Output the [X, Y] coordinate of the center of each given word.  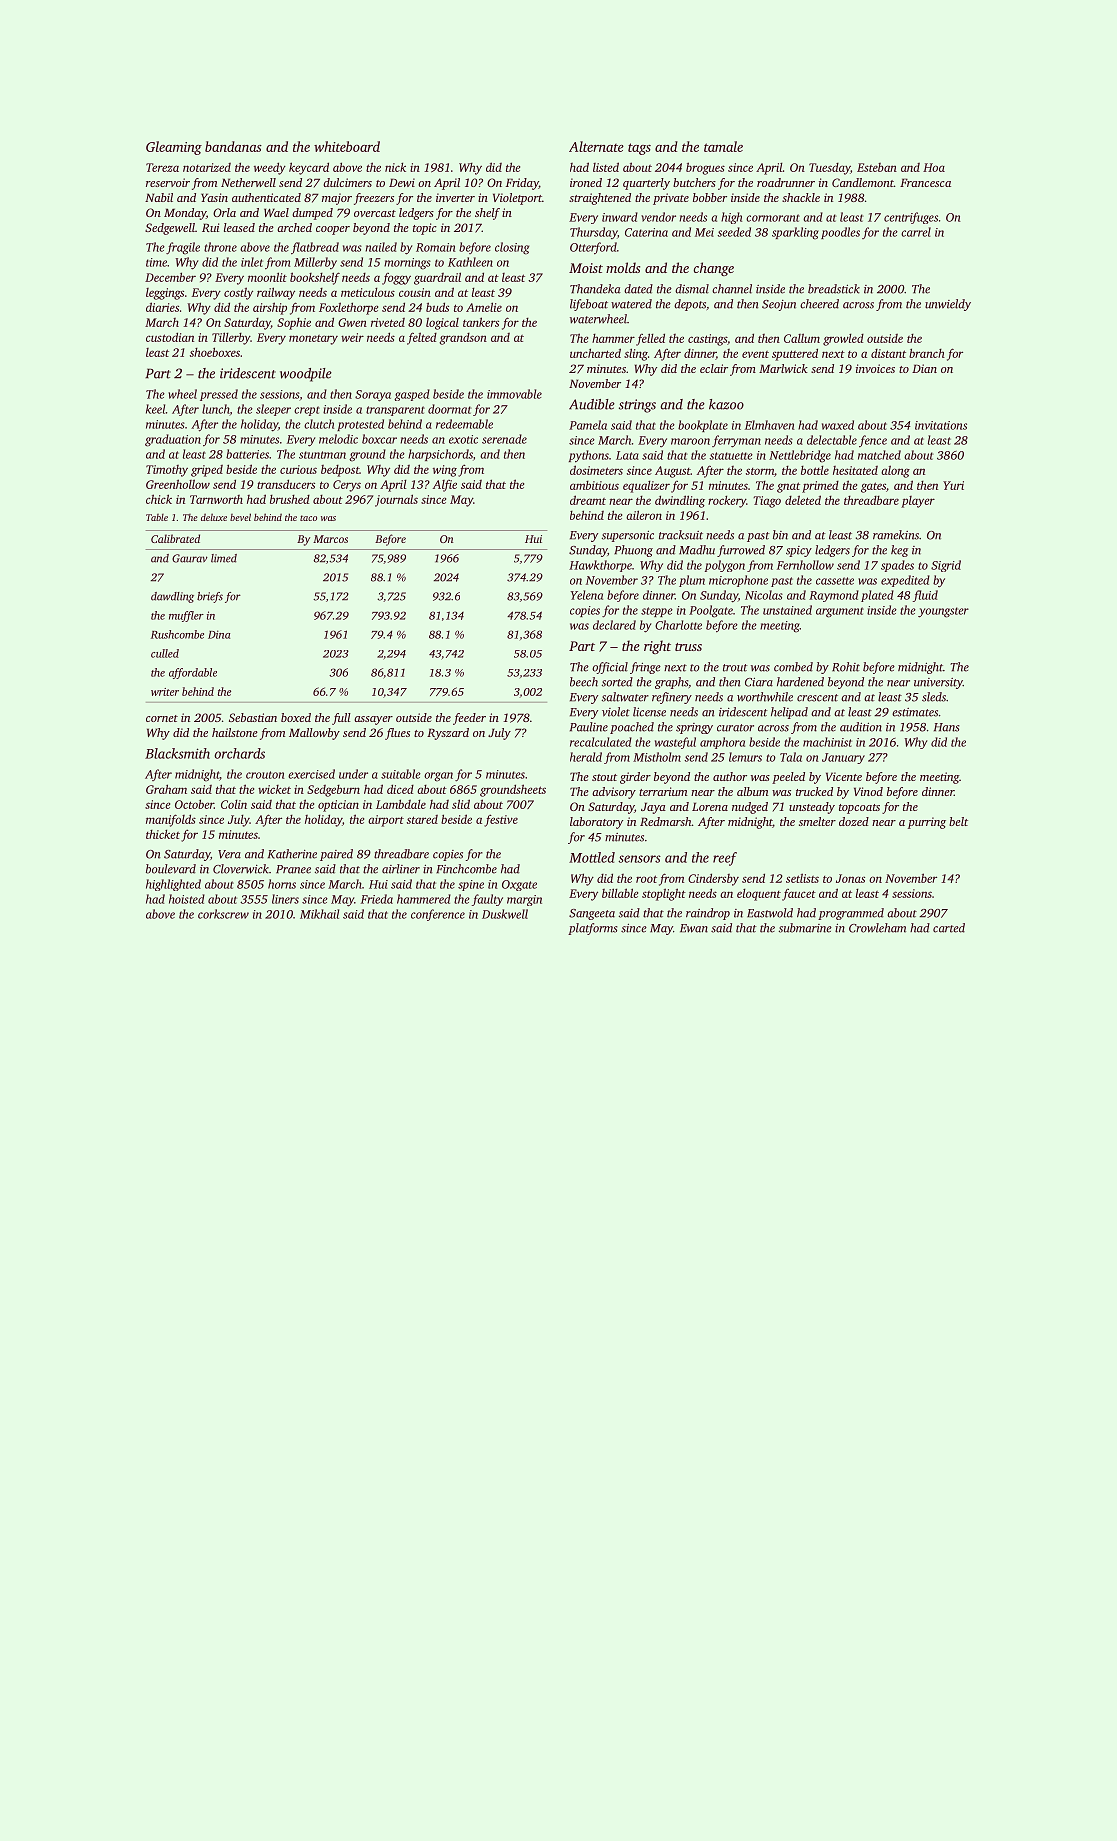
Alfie [445, 486]
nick [395, 167]
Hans [947, 727]
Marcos [330, 539]
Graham [166, 789]
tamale [723, 146]
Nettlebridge [800, 456]
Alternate [596, 146]
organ [438, 777]
